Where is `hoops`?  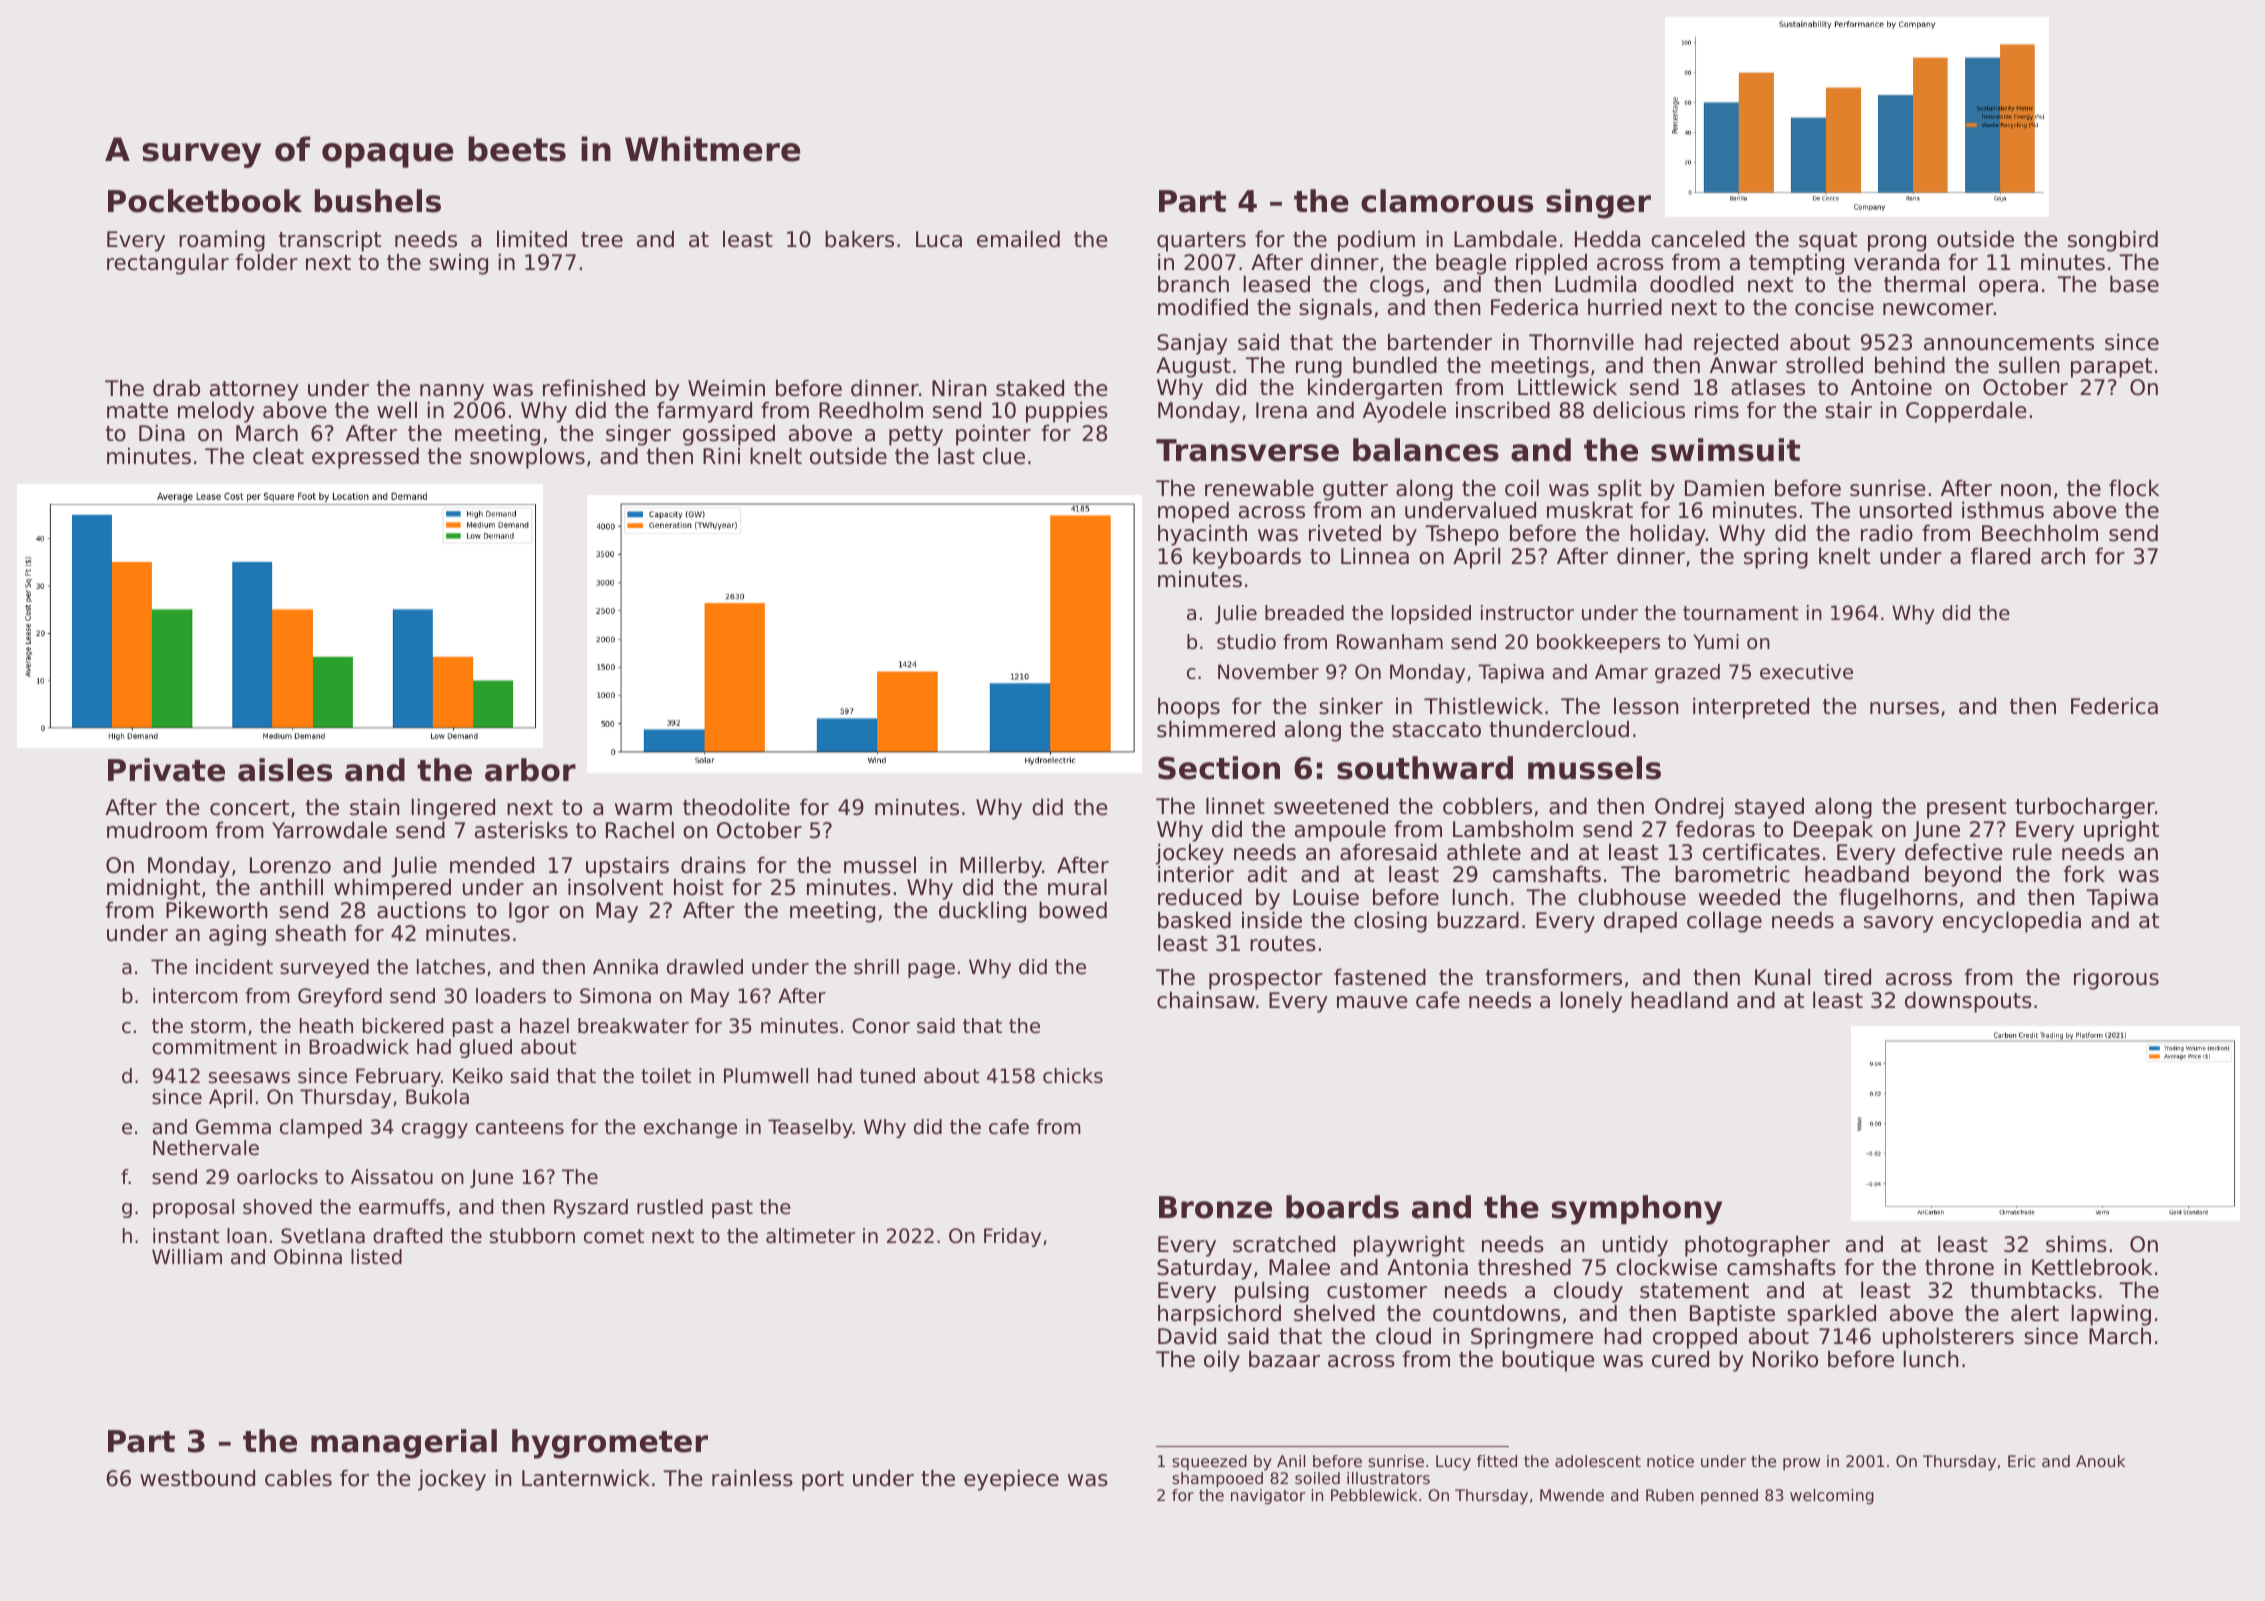
hoops is located at coordinates (1189, 708).
